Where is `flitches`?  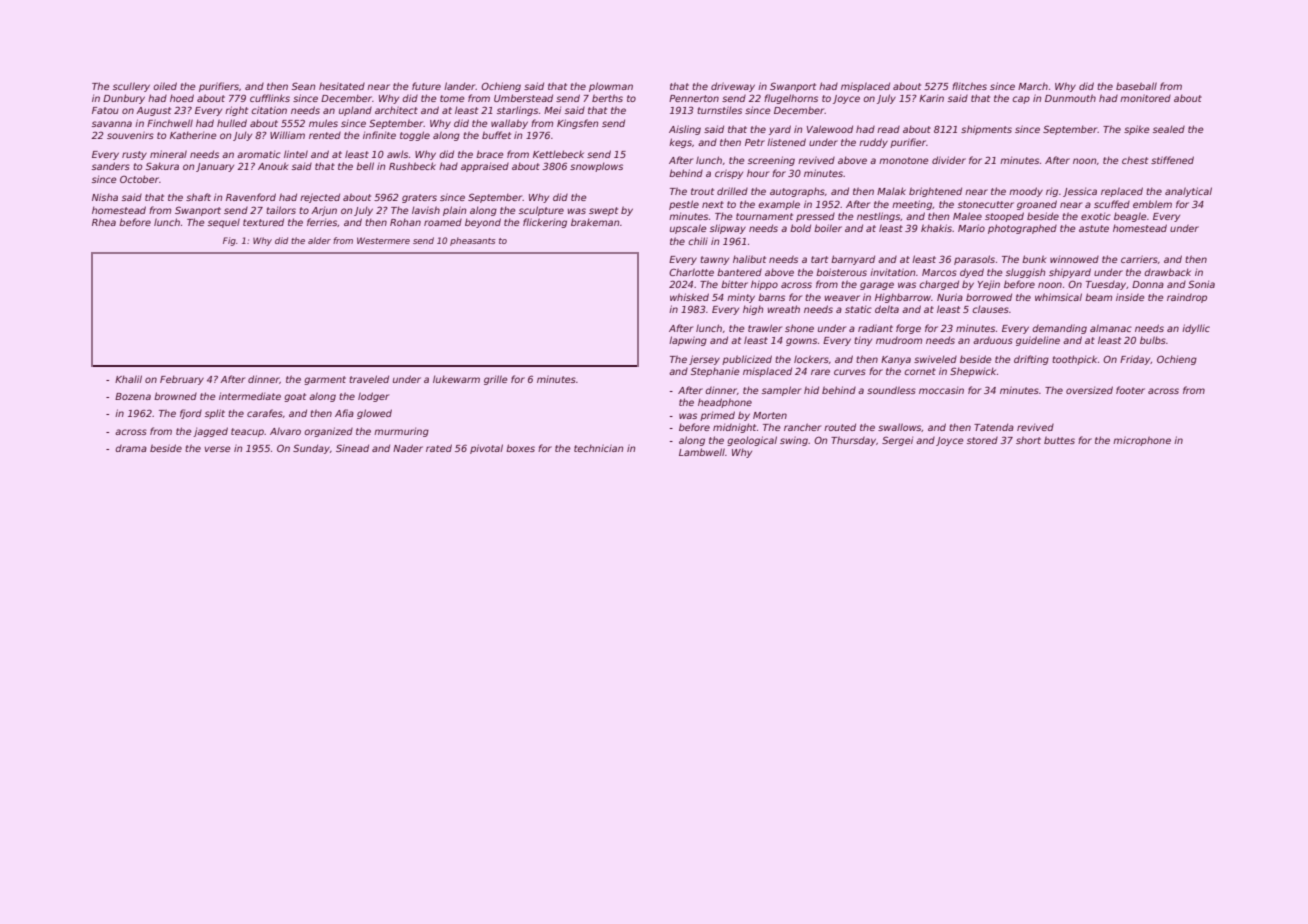 flitches is located at coordinates (969, 86).
